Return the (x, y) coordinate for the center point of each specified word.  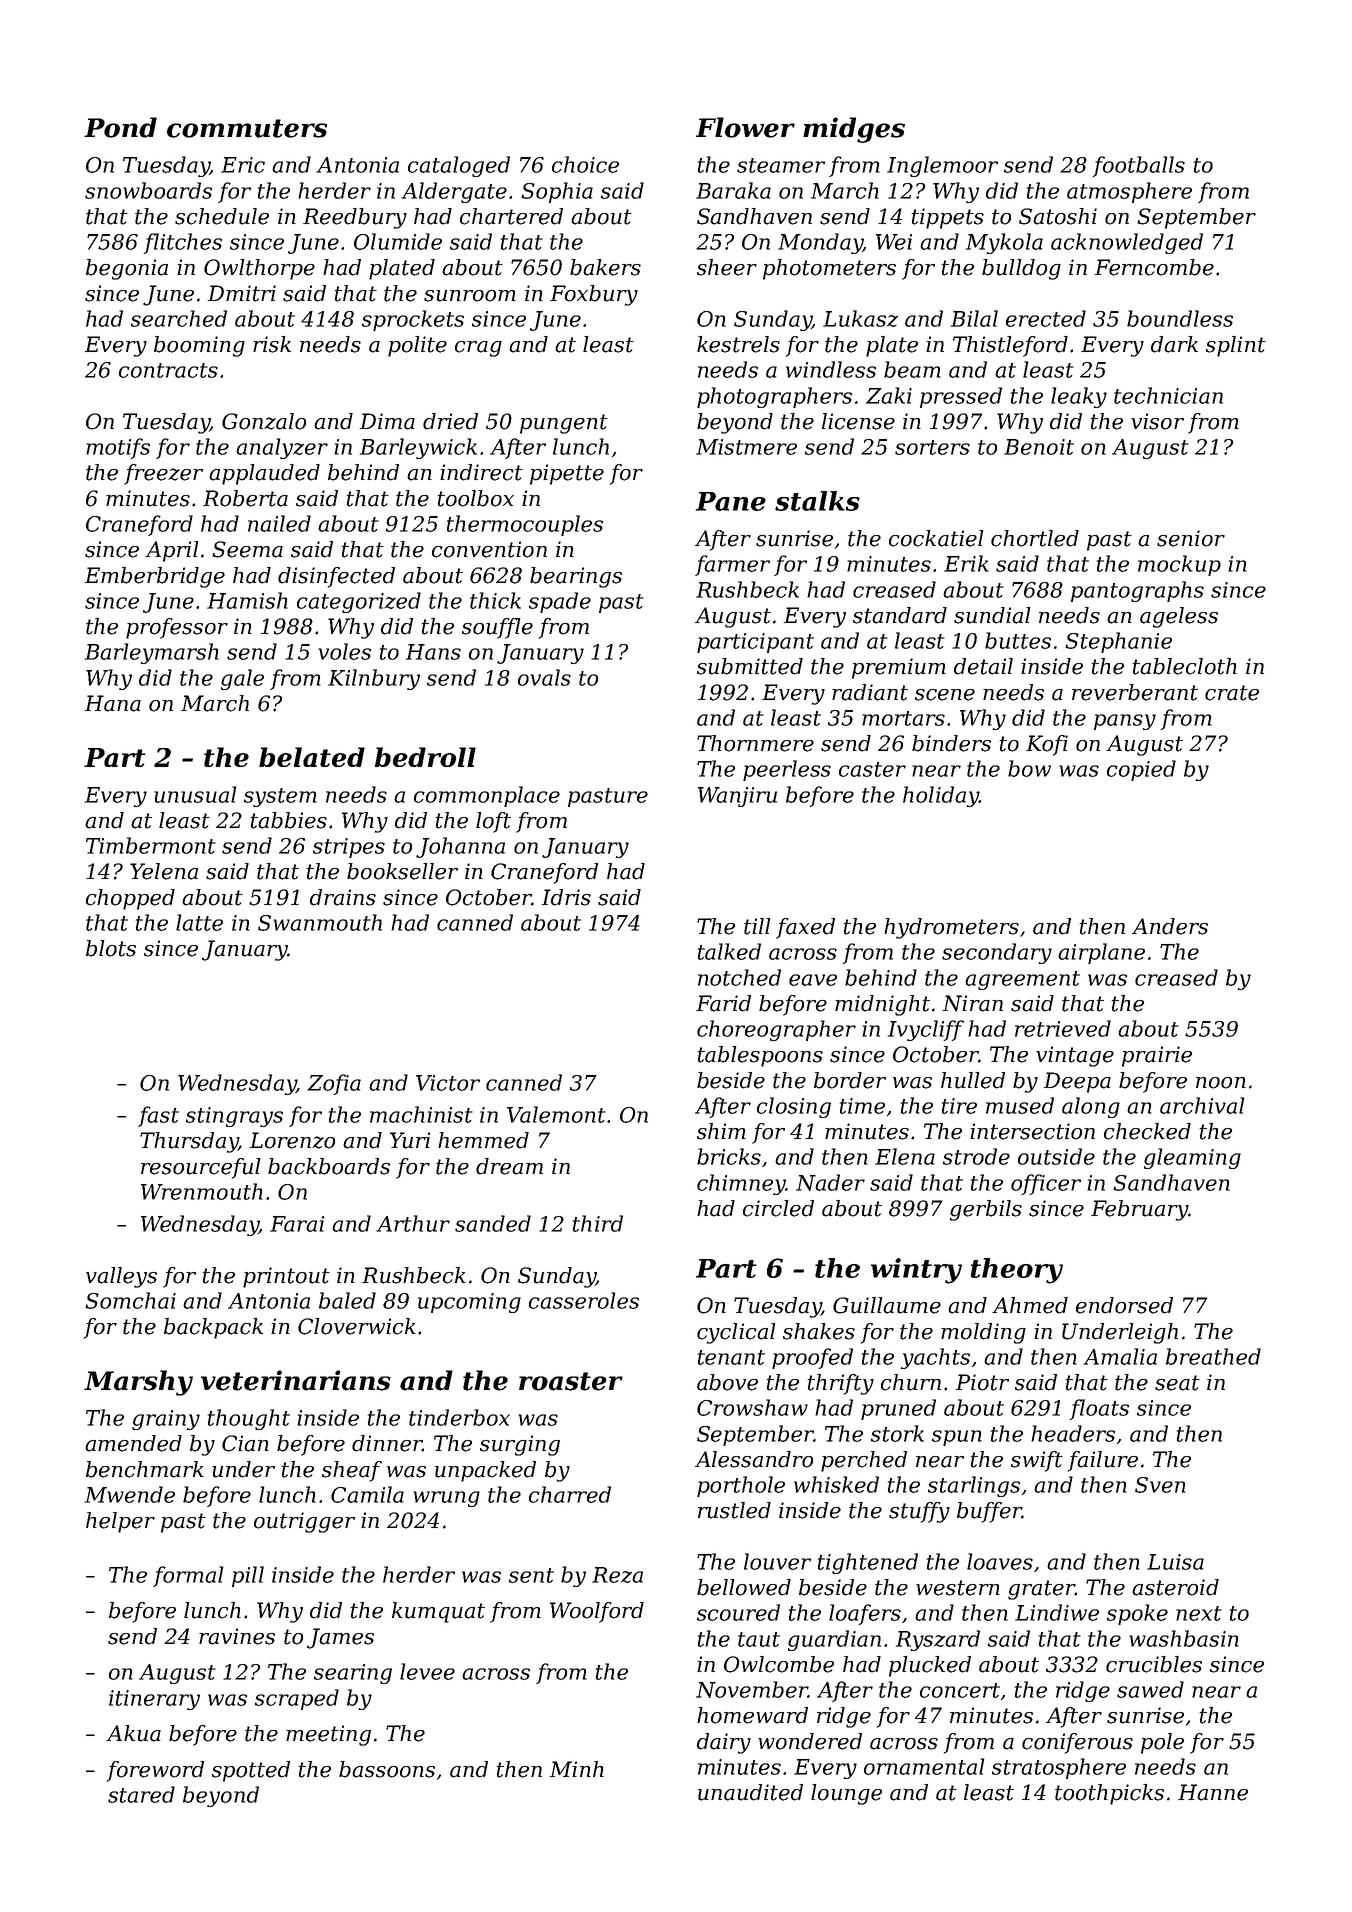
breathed (1213, 1356)
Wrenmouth (202, 1191)
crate (1232, 693)
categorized (359, 602)
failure (1103, 1461)
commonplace (487, 796)
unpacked (485, 1471)
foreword (155, 1771)
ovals (544, 677)
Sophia (557, 192)
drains (343, 897)
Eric (243, 165)
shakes (819, 1331)
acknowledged (1127, 243)
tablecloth (1184, 666)
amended (133, 1443)
